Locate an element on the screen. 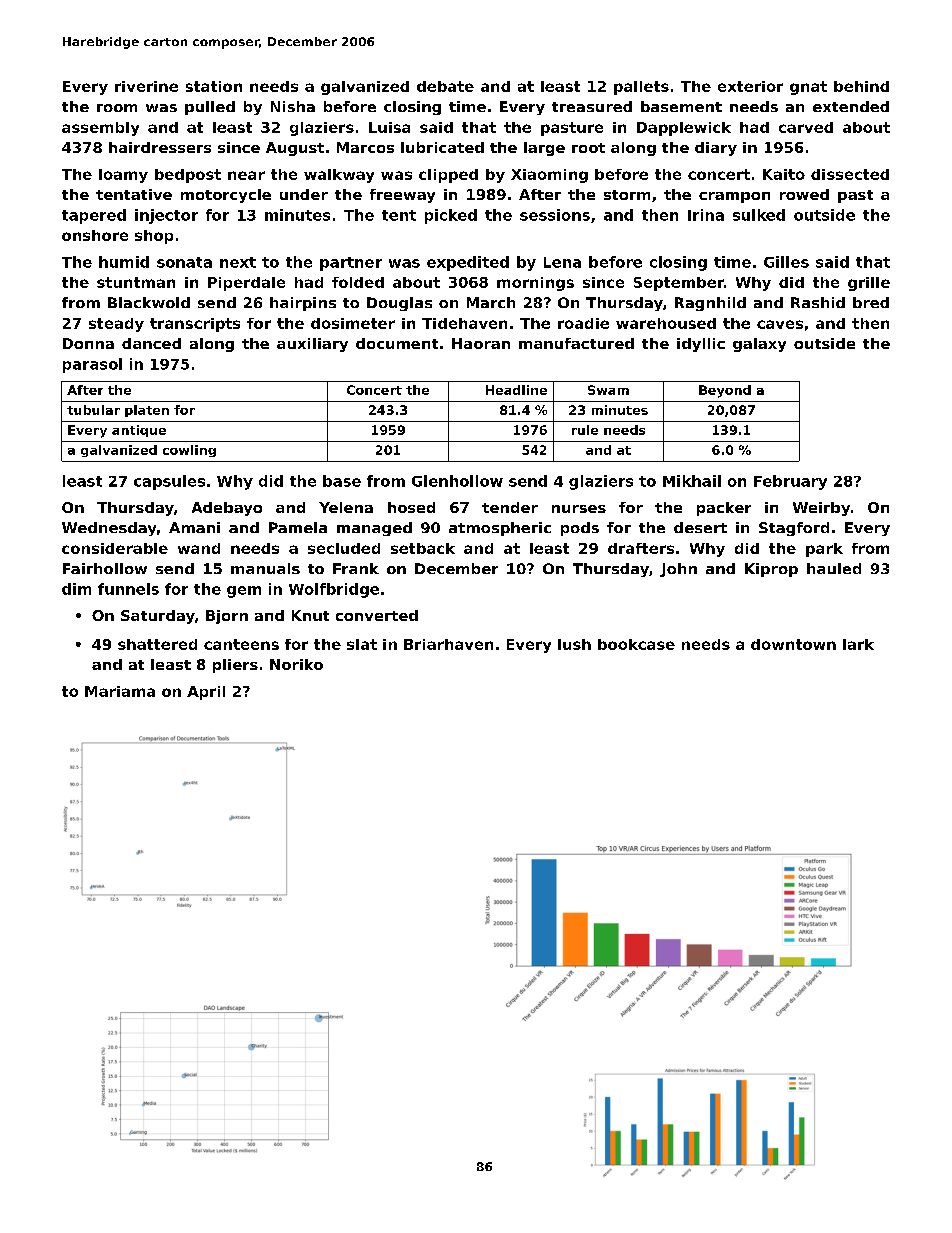  pliers is located at coordinates (235, 666).
